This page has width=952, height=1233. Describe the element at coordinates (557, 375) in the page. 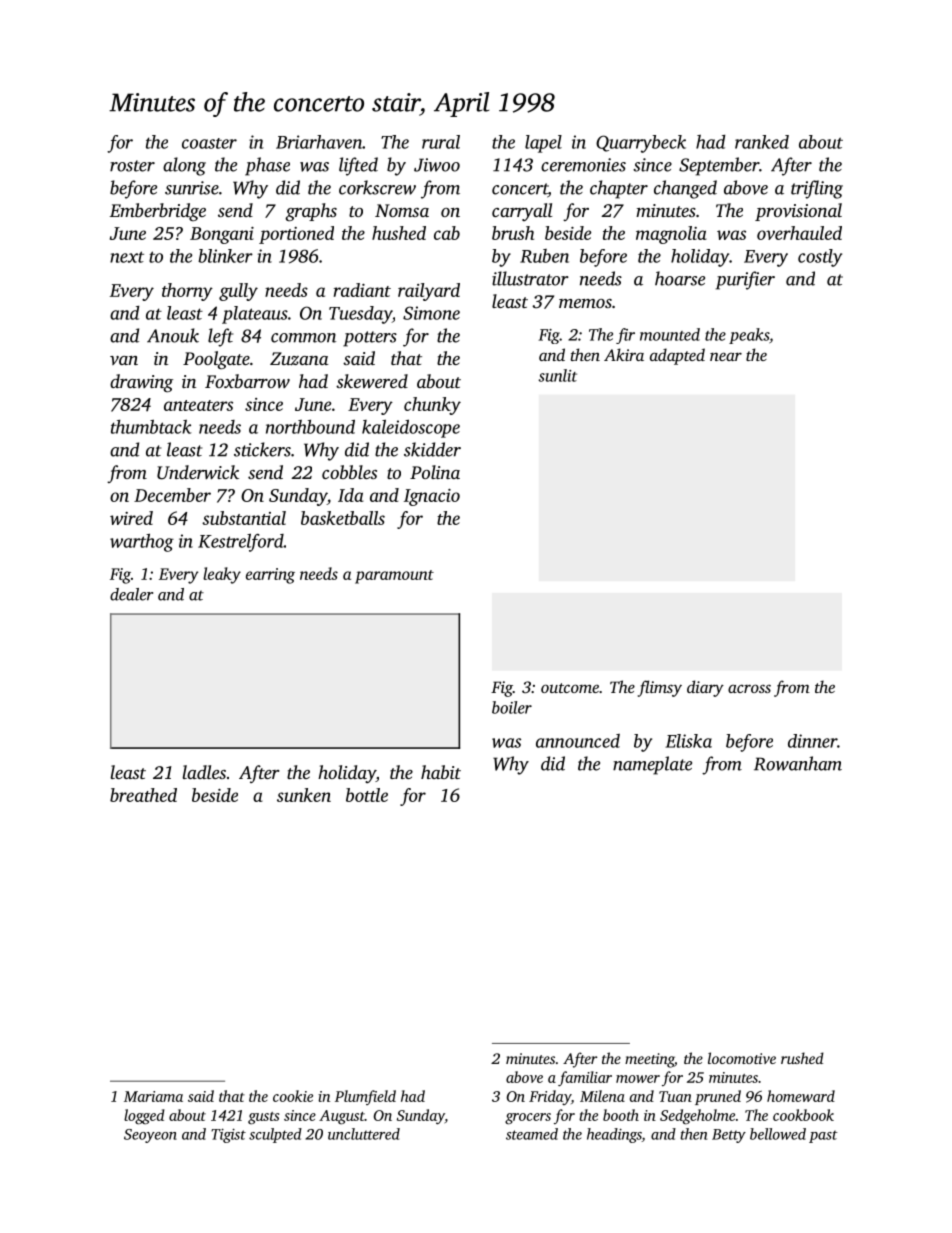

I see `sunlit` at that location.
